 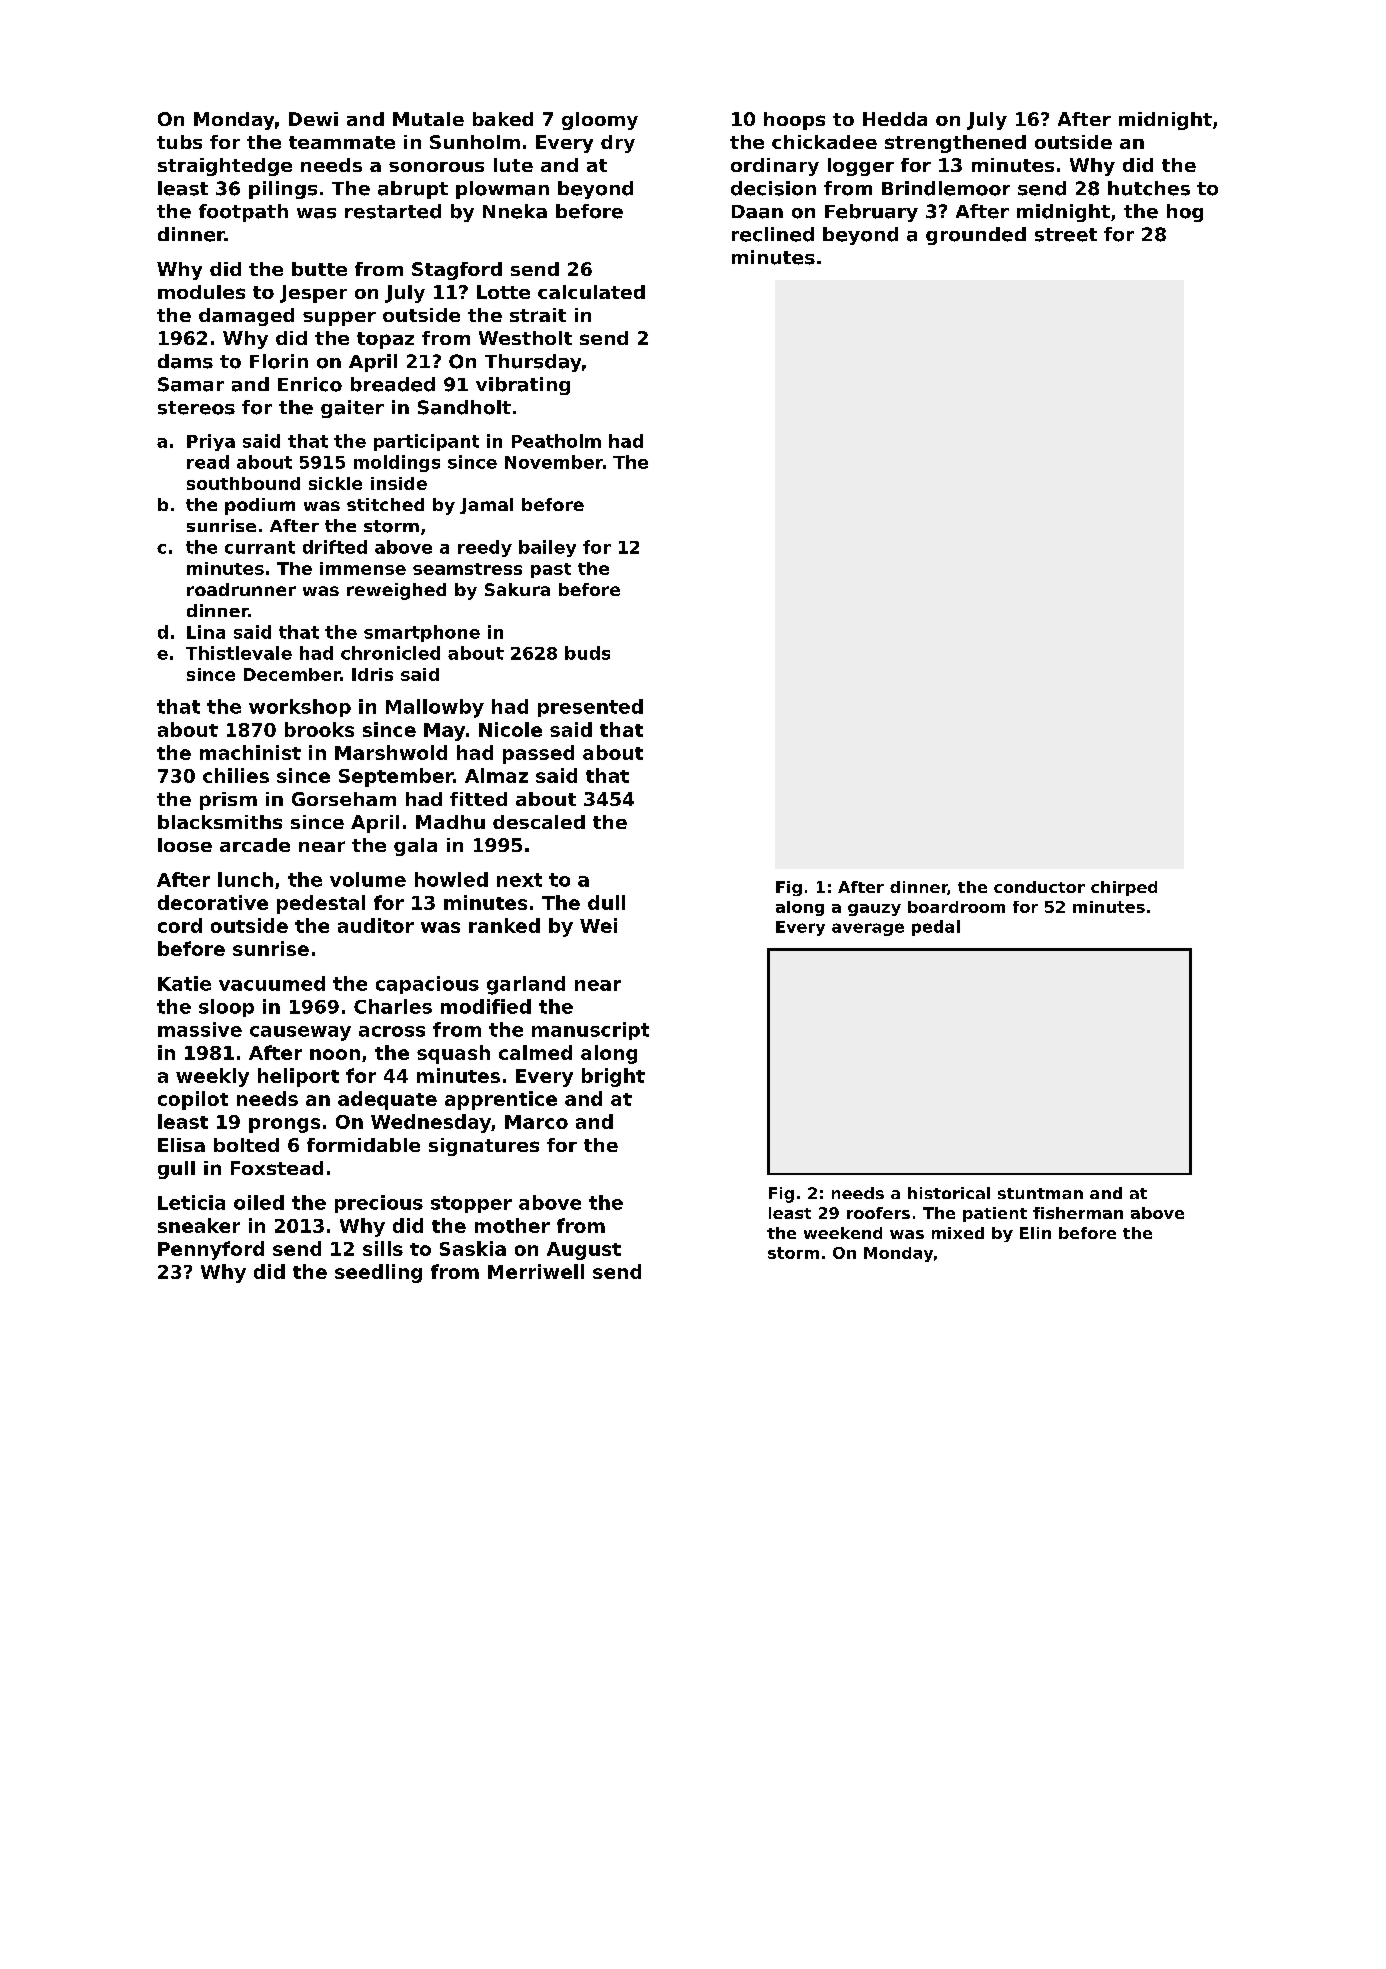 What do you see at coordinates (1066, 235) in the document?
I see `street` at bounding box center [1066, 235].
